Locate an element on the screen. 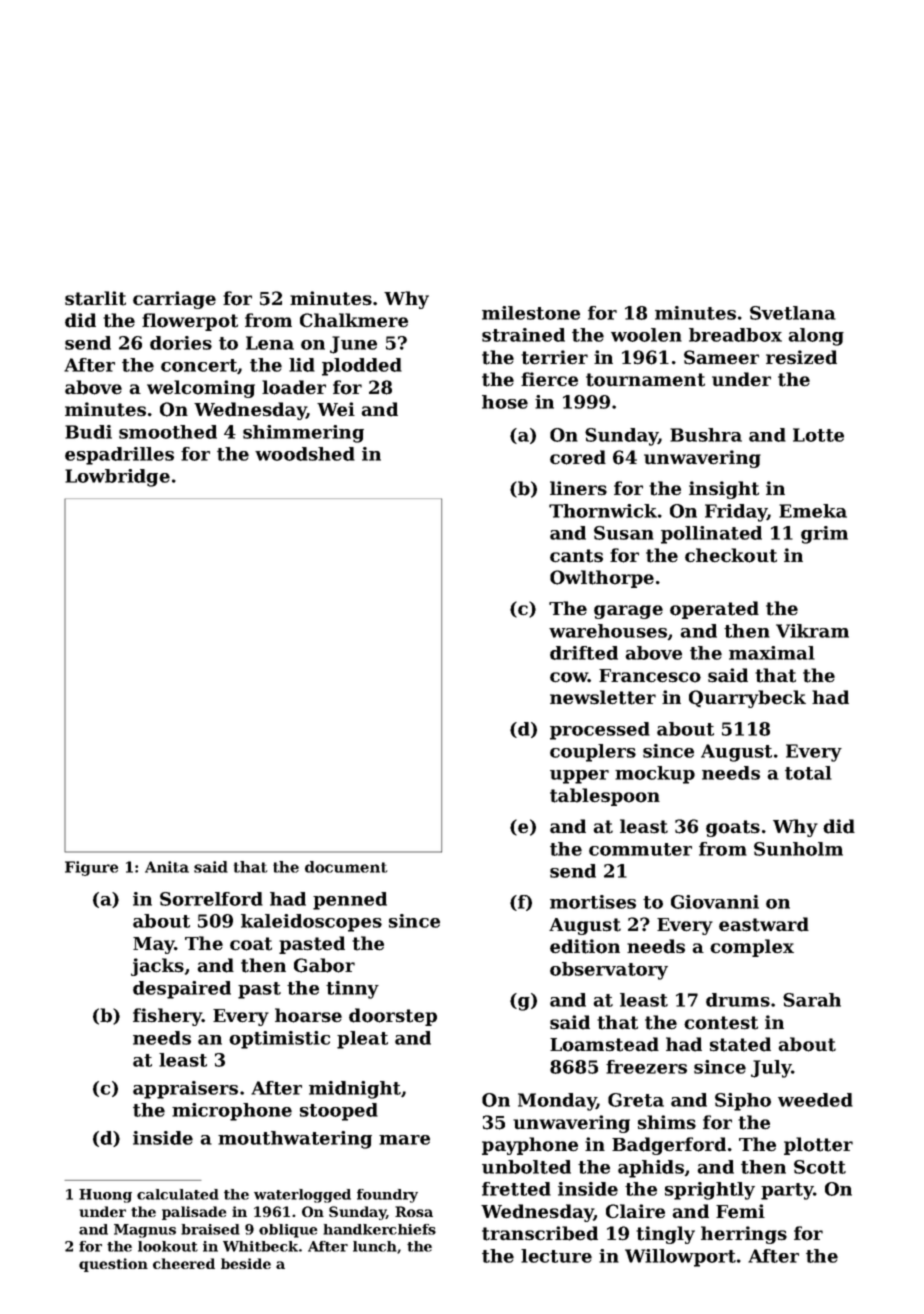 This screenshot has width=924, height=1314. weeded is located at coordinates (815, 1100).
